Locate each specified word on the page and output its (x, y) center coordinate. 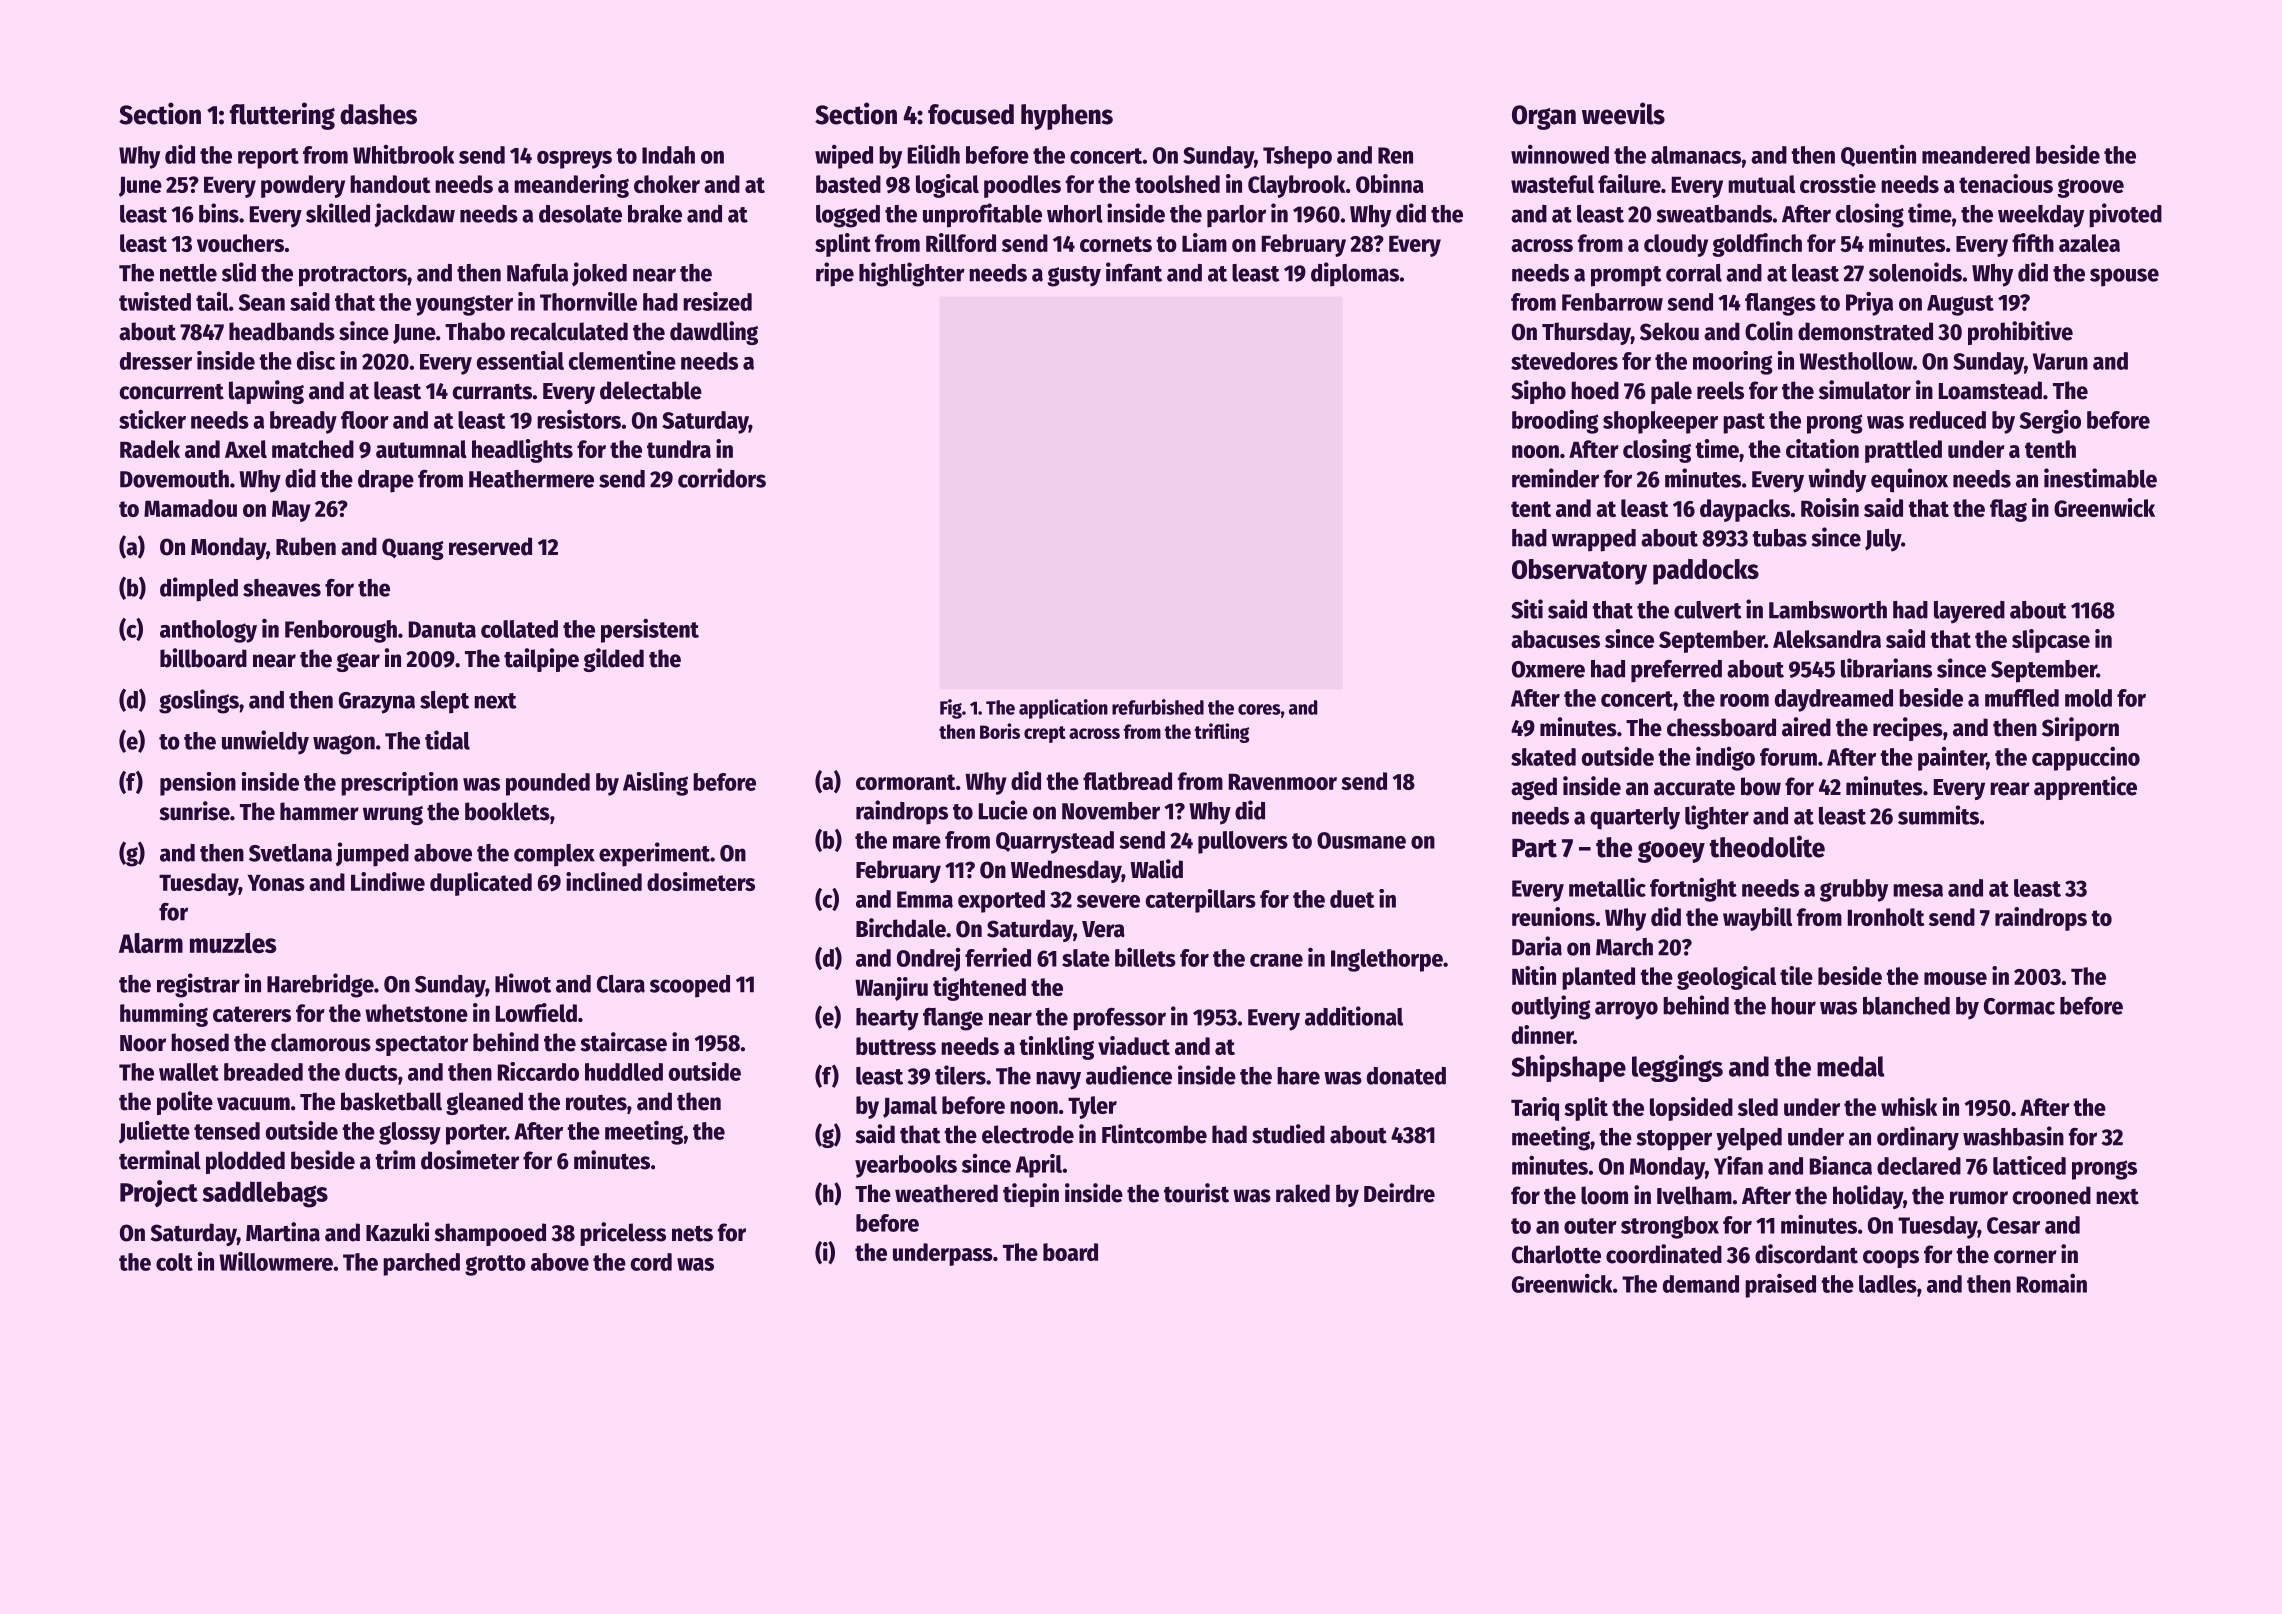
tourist (1196, 1193)
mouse (1955, 978)
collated (519, 629)
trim (395, 1160)
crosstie (1838, 183)
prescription (399, 784)
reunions (1553, 916)
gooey (1671, 852)
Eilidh (934, 154)
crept (1045, 734)
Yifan (1738, 1165)
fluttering (282, 116)
